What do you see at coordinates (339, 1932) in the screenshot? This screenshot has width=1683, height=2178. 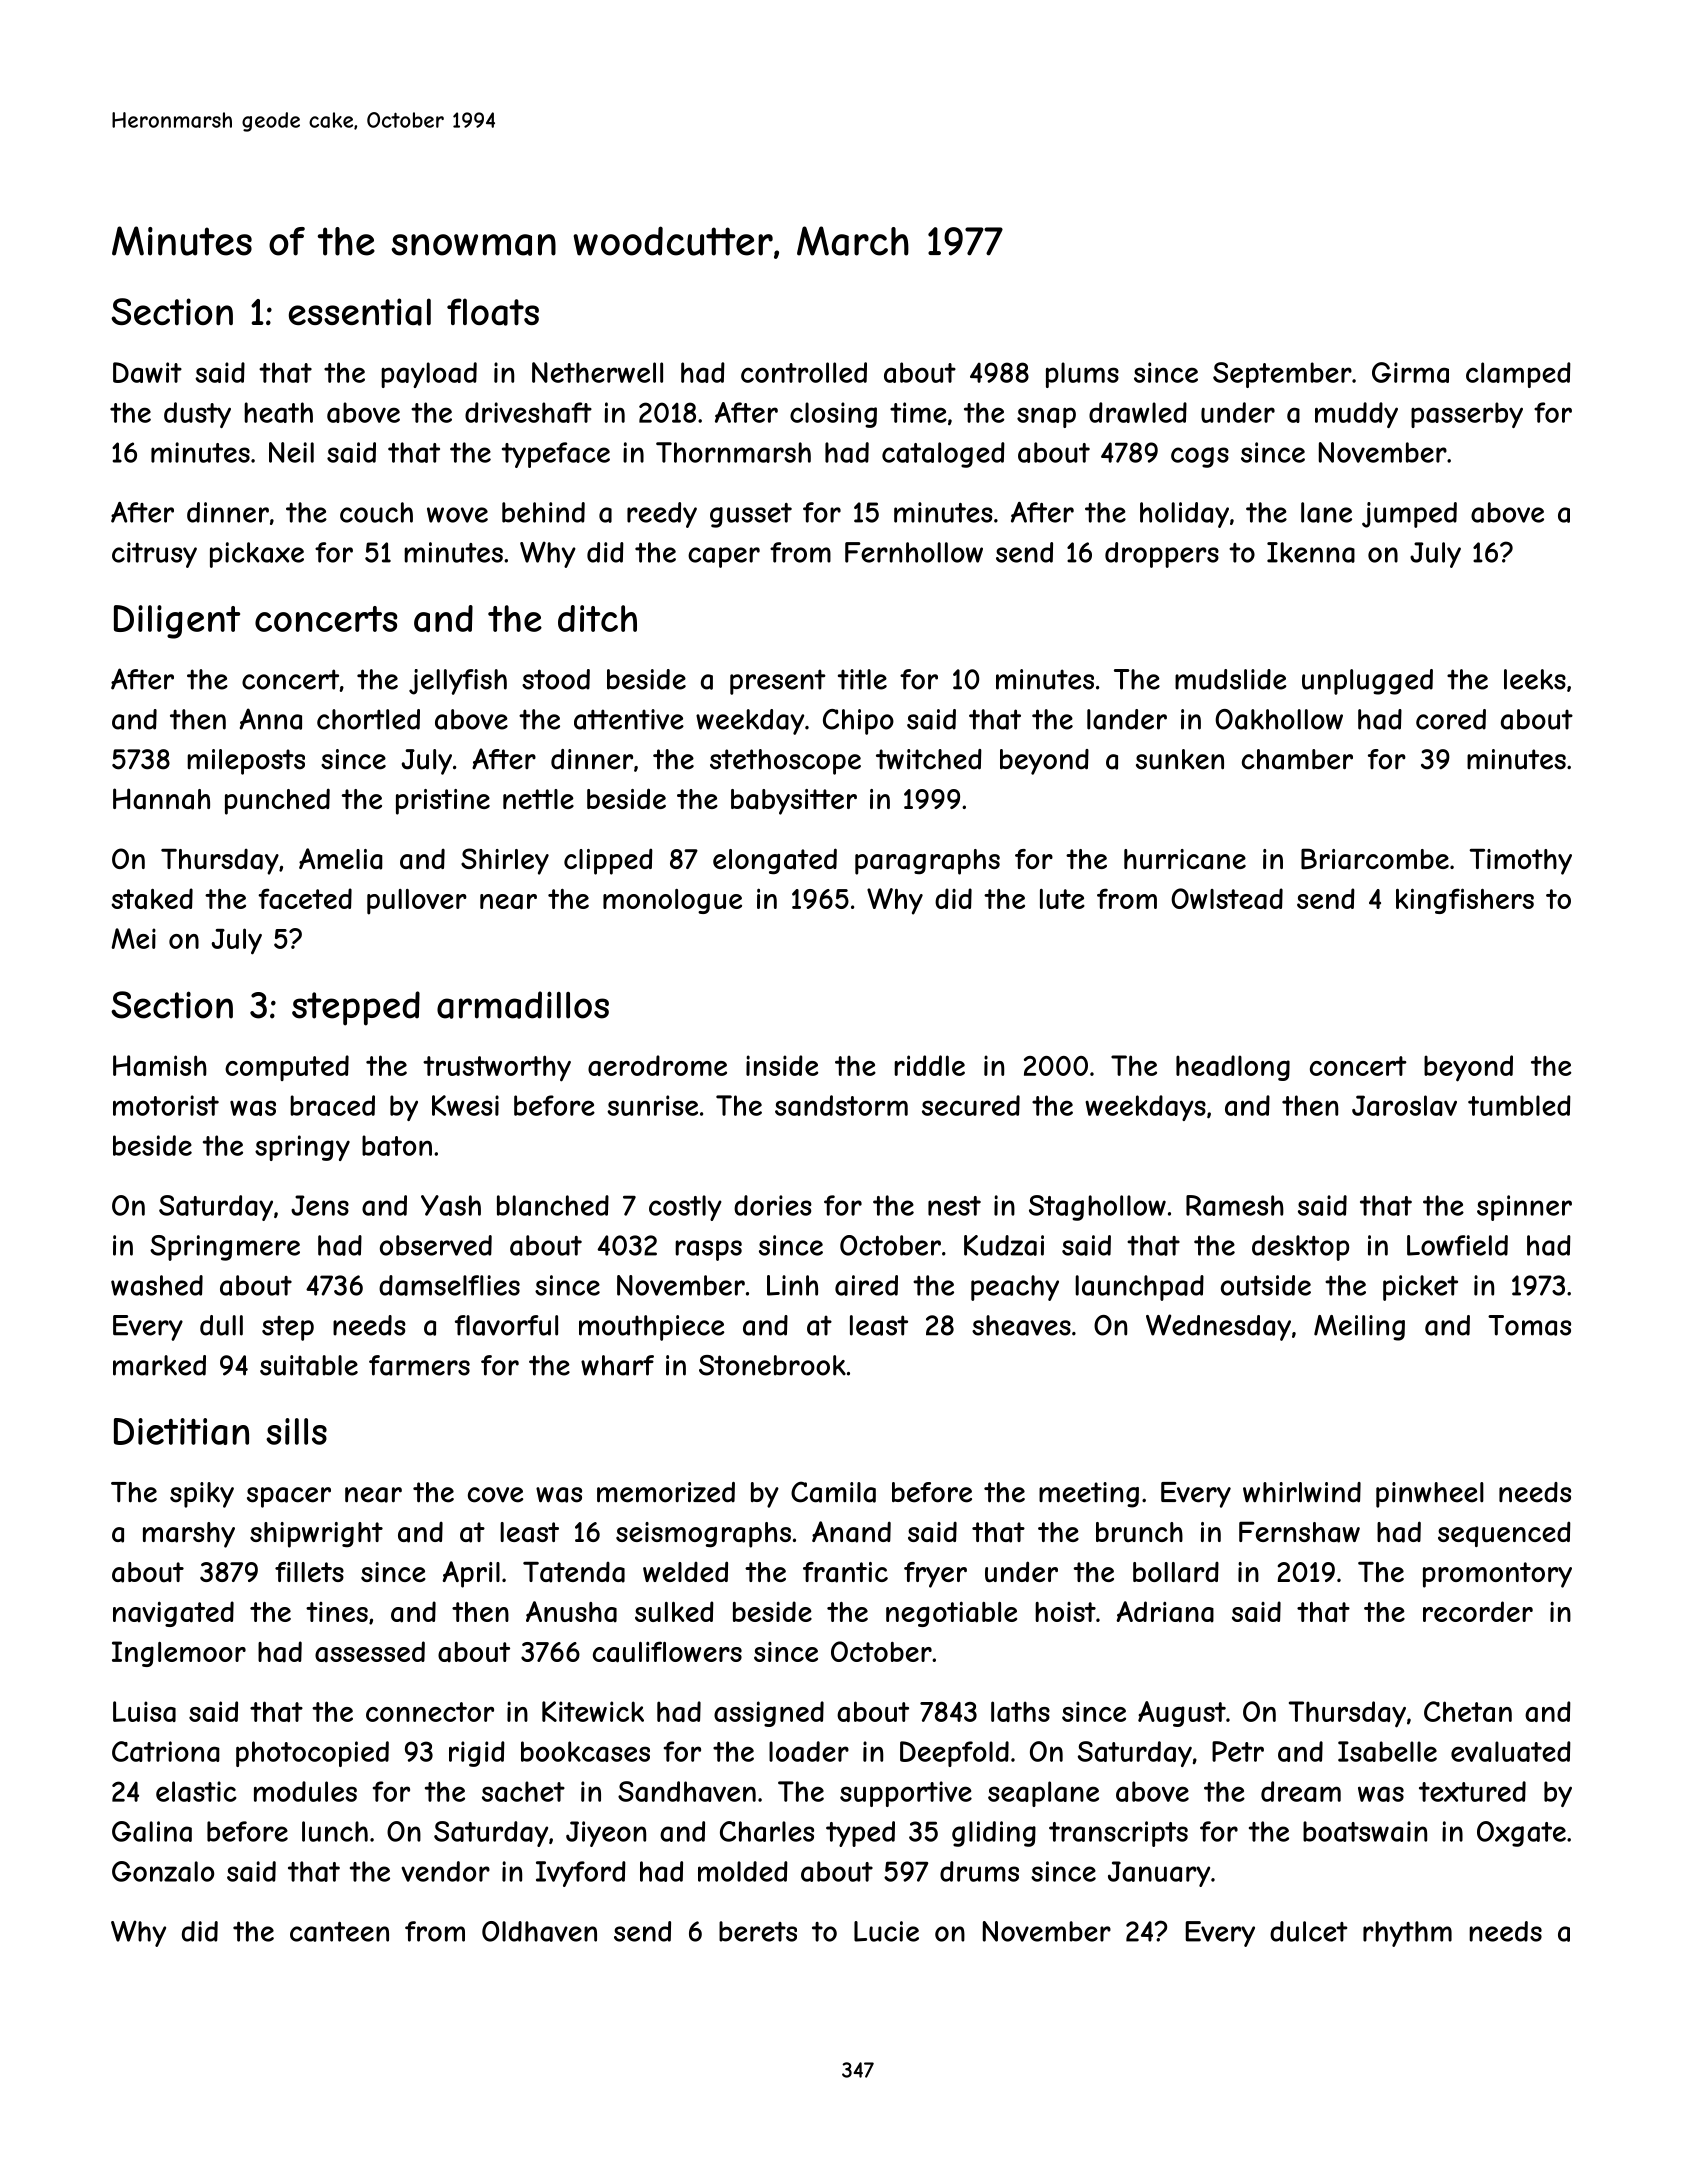 I see `canteen` at bounding box center [339, 1932].
